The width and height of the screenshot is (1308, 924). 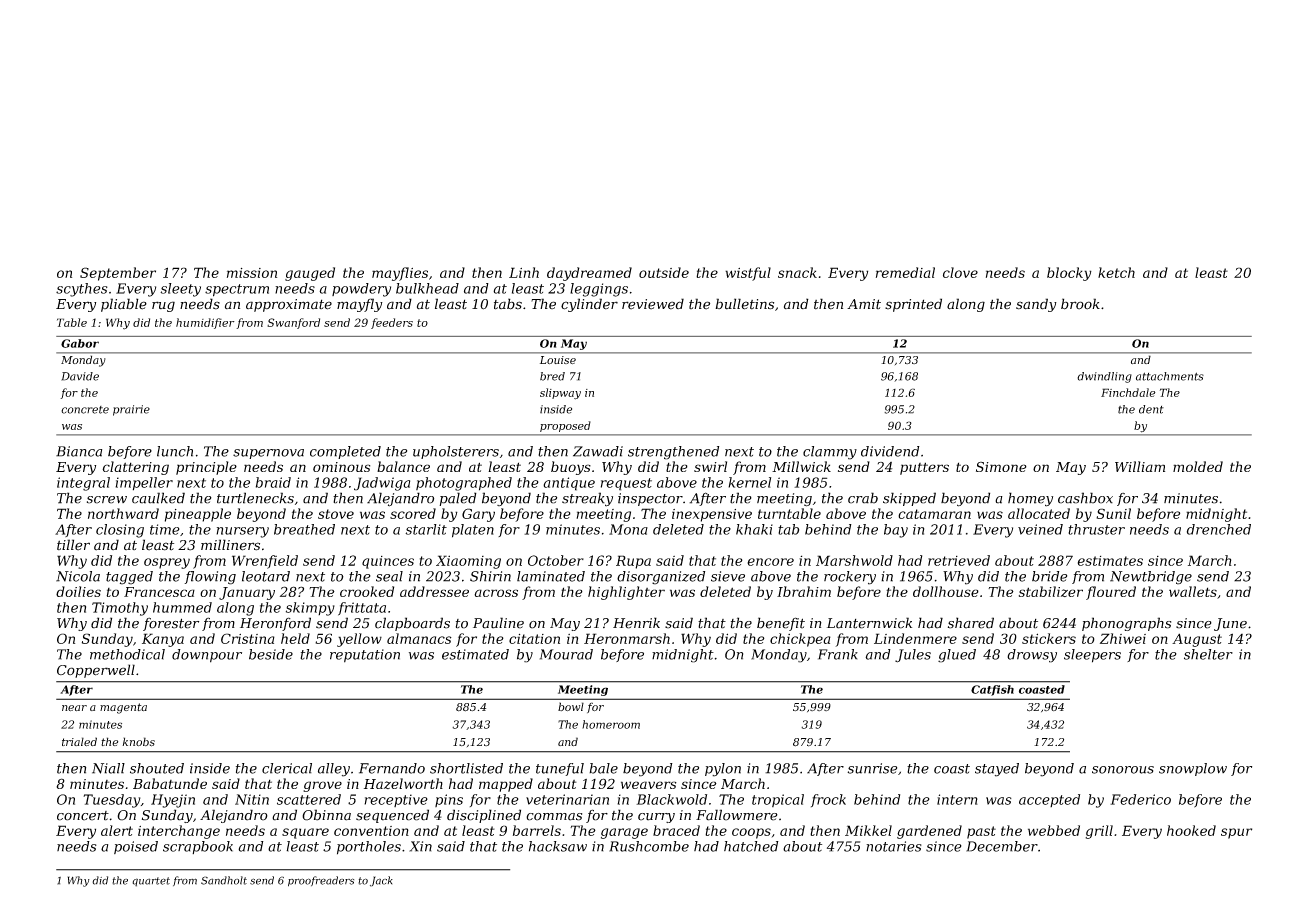 What do you see at coordinates (1092, 656) in the screenshot?
I see `sleepers` at bounding box center [1092, 656].
